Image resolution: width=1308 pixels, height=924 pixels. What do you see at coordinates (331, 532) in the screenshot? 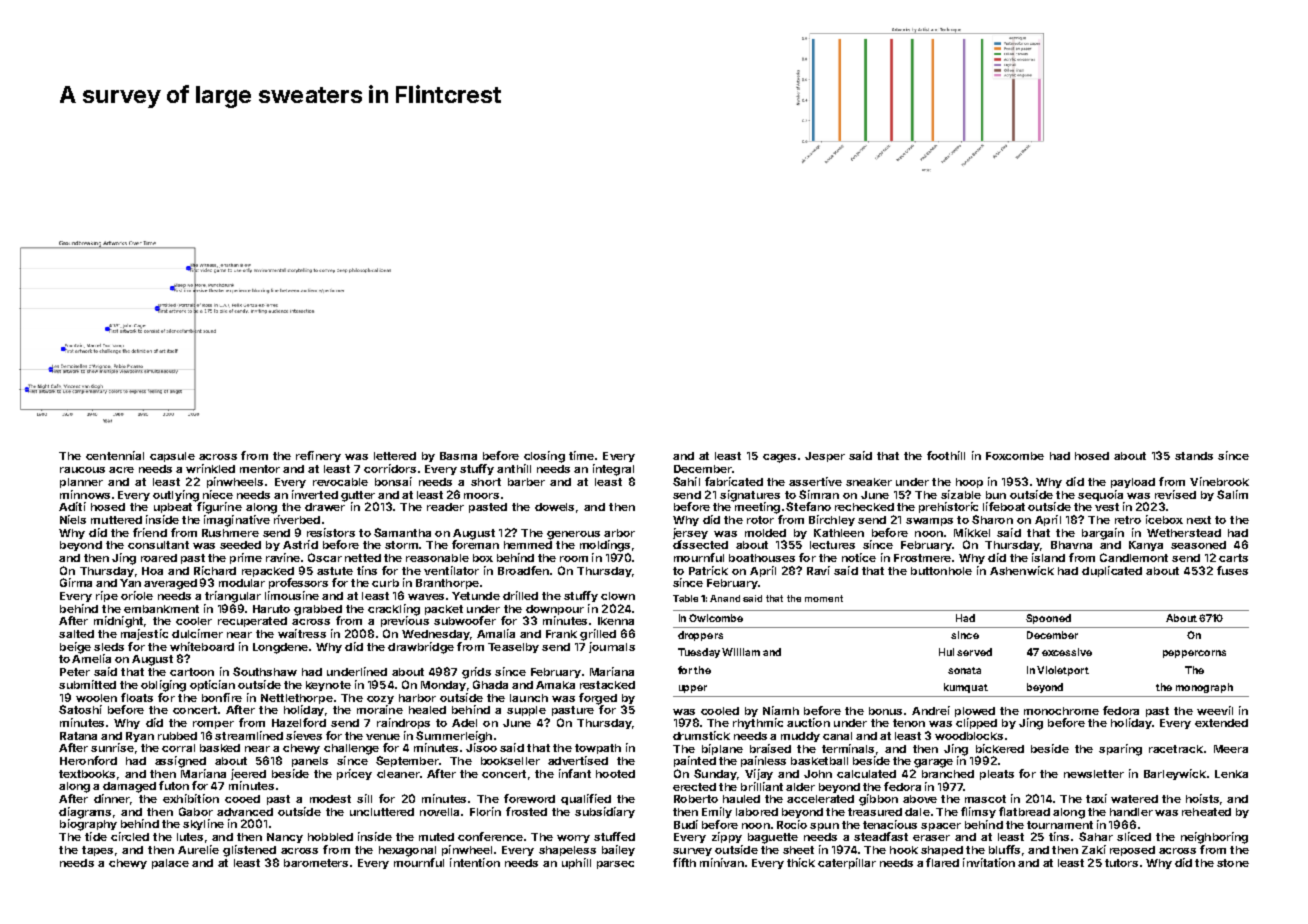
I see `resistors` at bounding box center [331, 532].
